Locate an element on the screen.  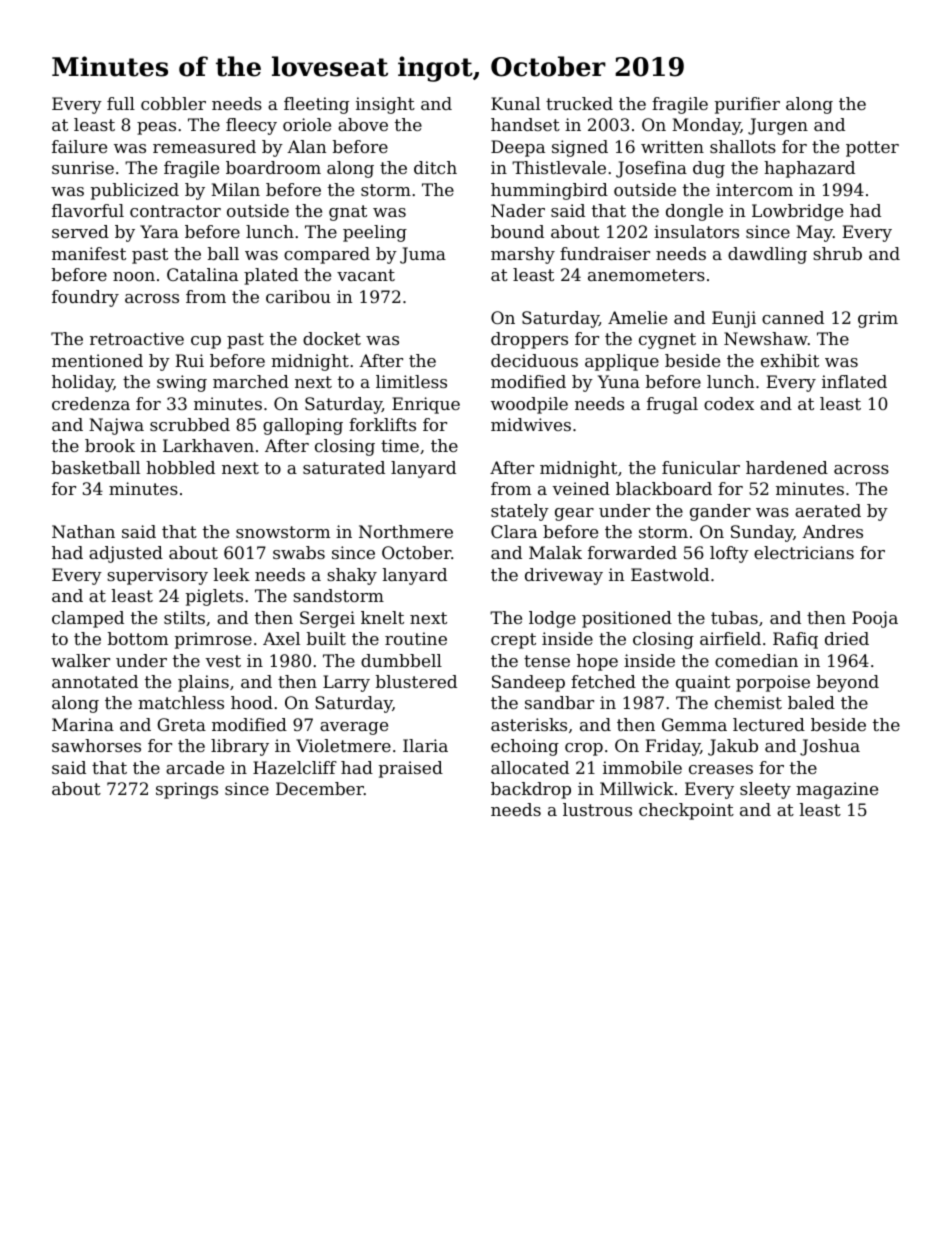
vacant is located at coordinates (366, 275).
